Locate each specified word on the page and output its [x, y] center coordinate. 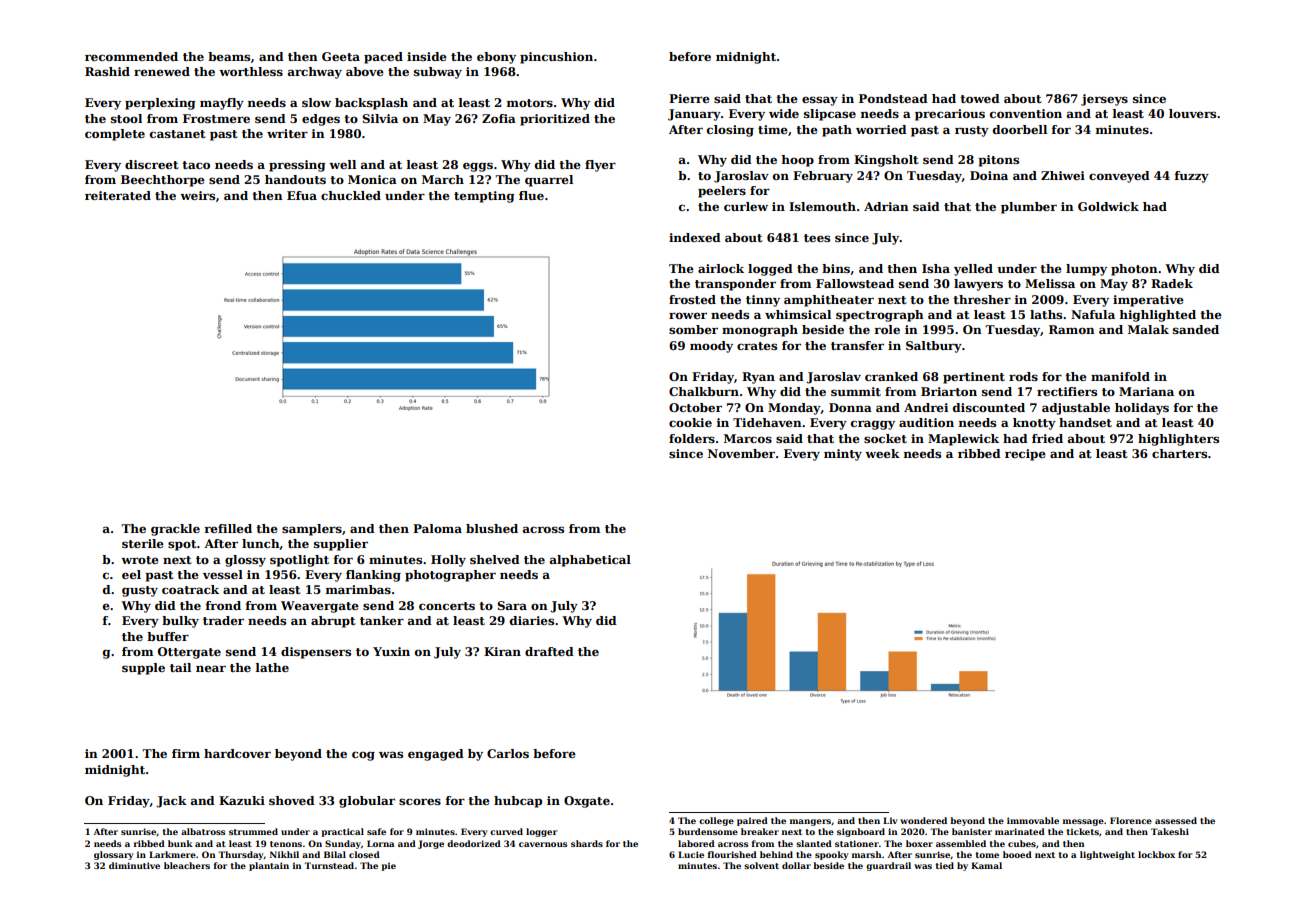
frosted [692, 299]
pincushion [556, 58]
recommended [131, 56]
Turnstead [329, 865]
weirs [197, 195]
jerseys [1104, 100]
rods [1023, 376]
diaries [532, 620]
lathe [272, 667]
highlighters [1178, 440]
